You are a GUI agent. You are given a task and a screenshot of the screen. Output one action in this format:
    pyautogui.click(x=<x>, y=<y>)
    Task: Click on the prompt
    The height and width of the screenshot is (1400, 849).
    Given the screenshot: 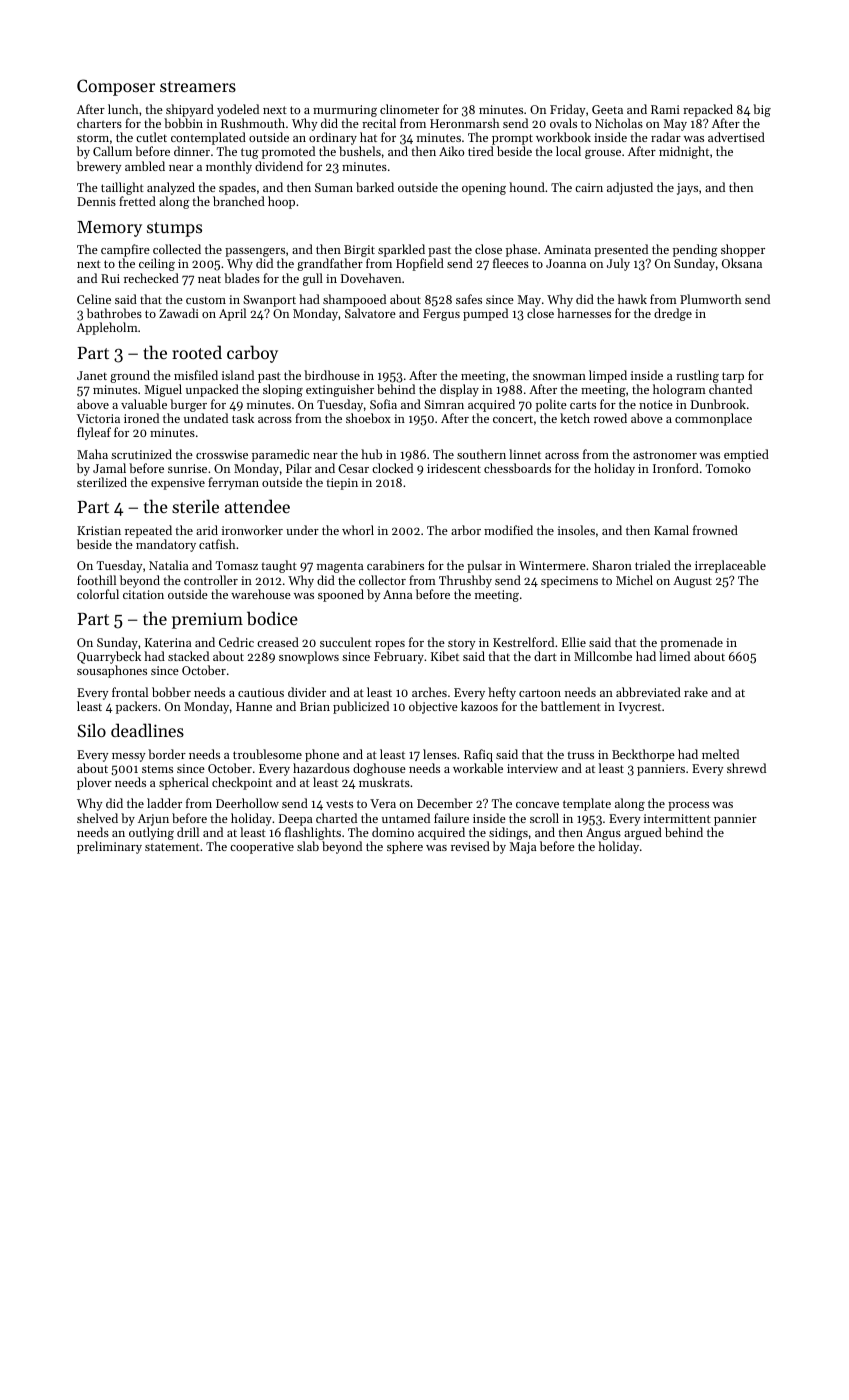 What is the action you would take?
    pyautogui.click(x=512, y=139)
